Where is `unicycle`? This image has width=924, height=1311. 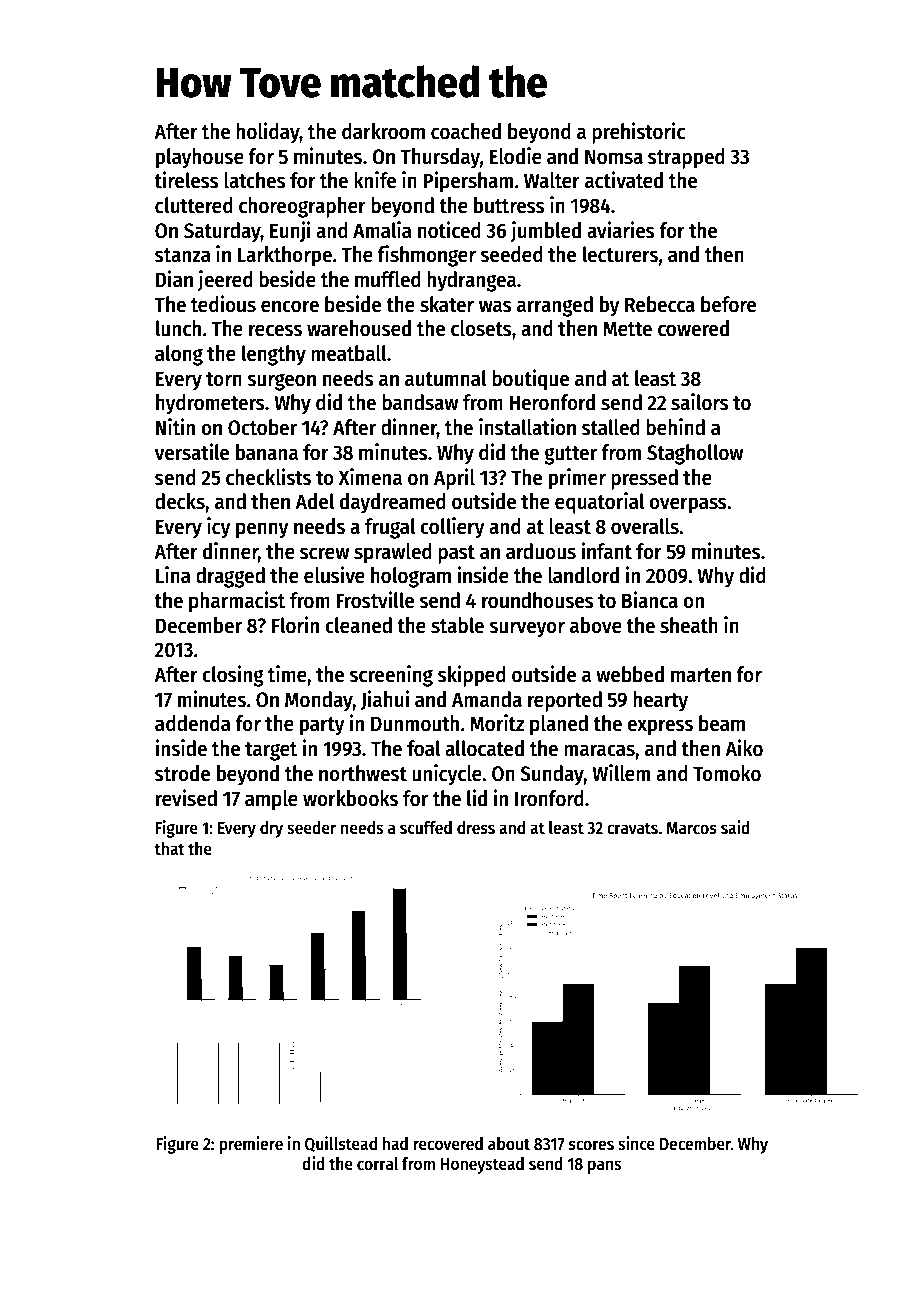
unicycle is located at coordinates (447, 775).
